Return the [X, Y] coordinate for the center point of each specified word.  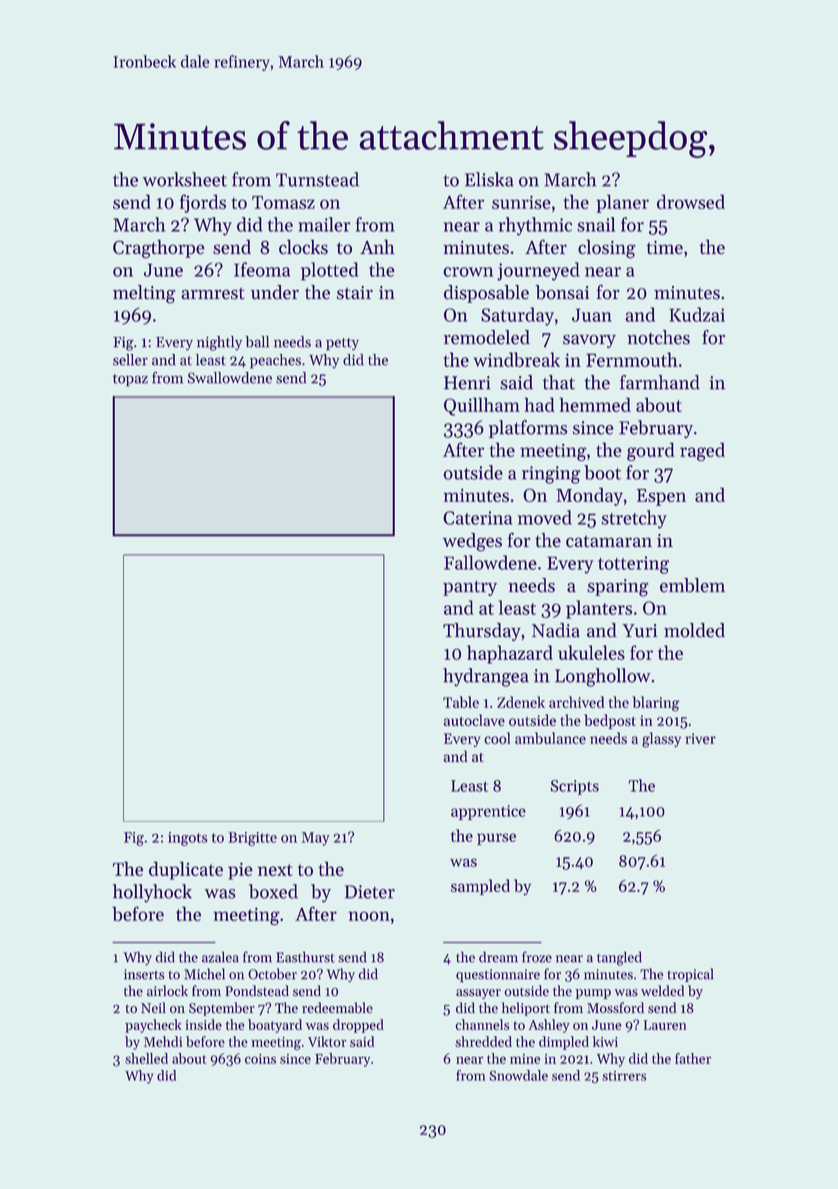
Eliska [489, 179]
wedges [472, 542]
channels [482, 1024]
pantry [470, 588]
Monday [589, 496]
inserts [144, 974]
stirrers [624, 1076]
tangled [619, 958]
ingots [188, 839]
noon [369, 916]
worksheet [185, 179]
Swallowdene [230, 378]
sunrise [521, 202]
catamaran [609, 541]
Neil [153, 1007]
